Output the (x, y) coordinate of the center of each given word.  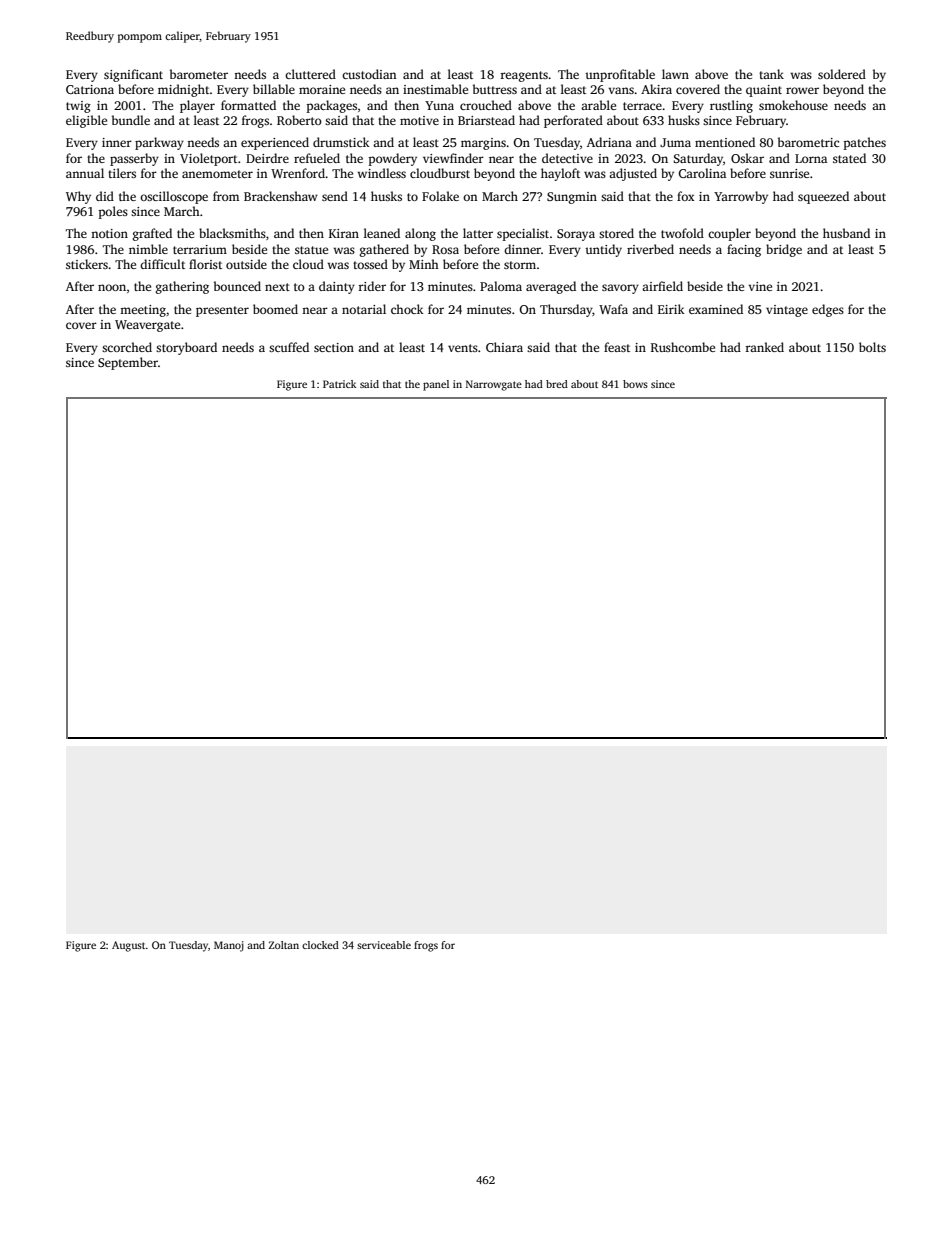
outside (246, 264)
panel (436, 385)
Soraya (576, 235)
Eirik (671, 309)
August (129, 946)
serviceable (384, 945)
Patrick (339, 384)
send (335, 196)
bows (635, 384)
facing (744, 250)
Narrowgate (494, 385)
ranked (765, 347)
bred (557, 384)
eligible (86, 121)
